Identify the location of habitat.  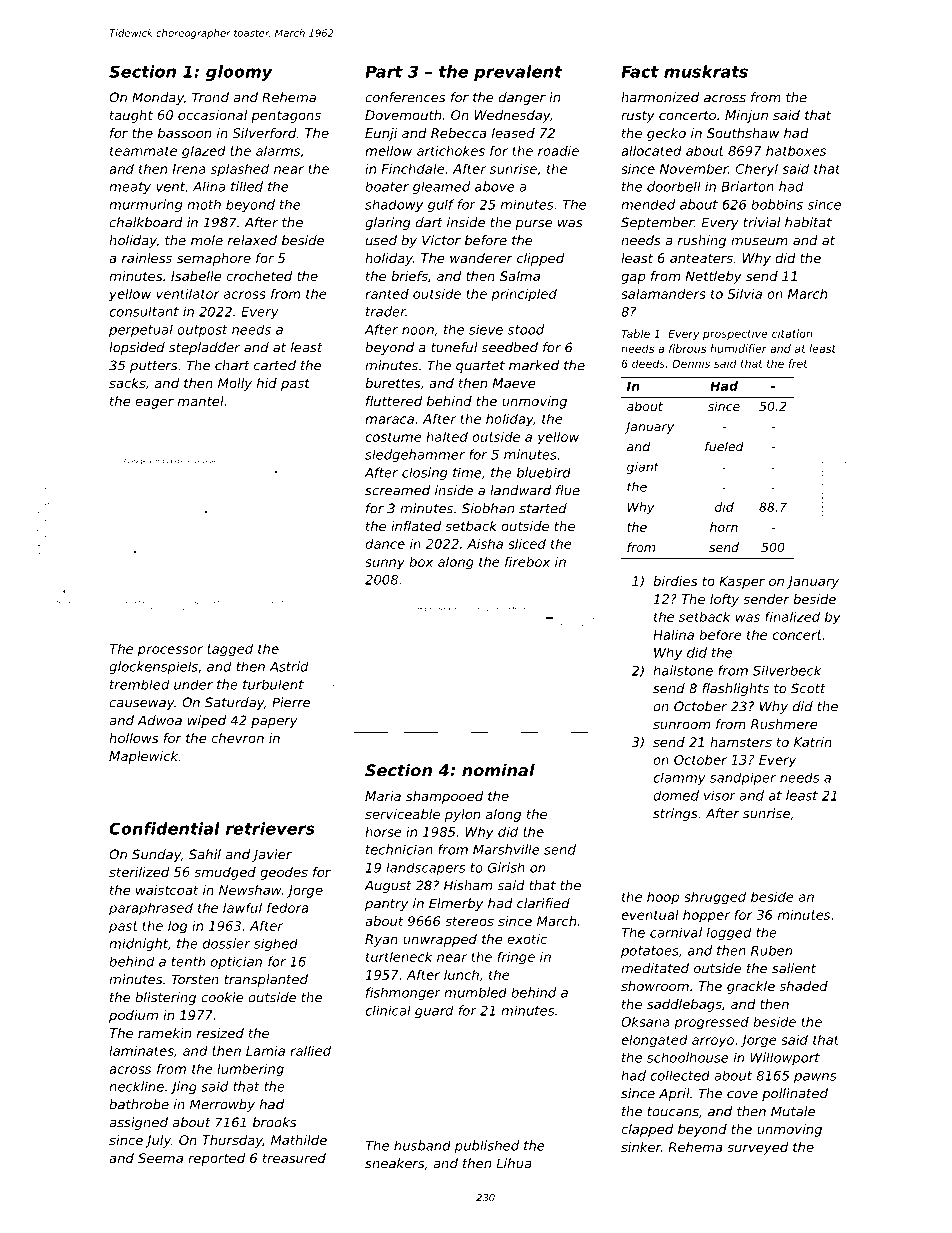
(808, 222).
